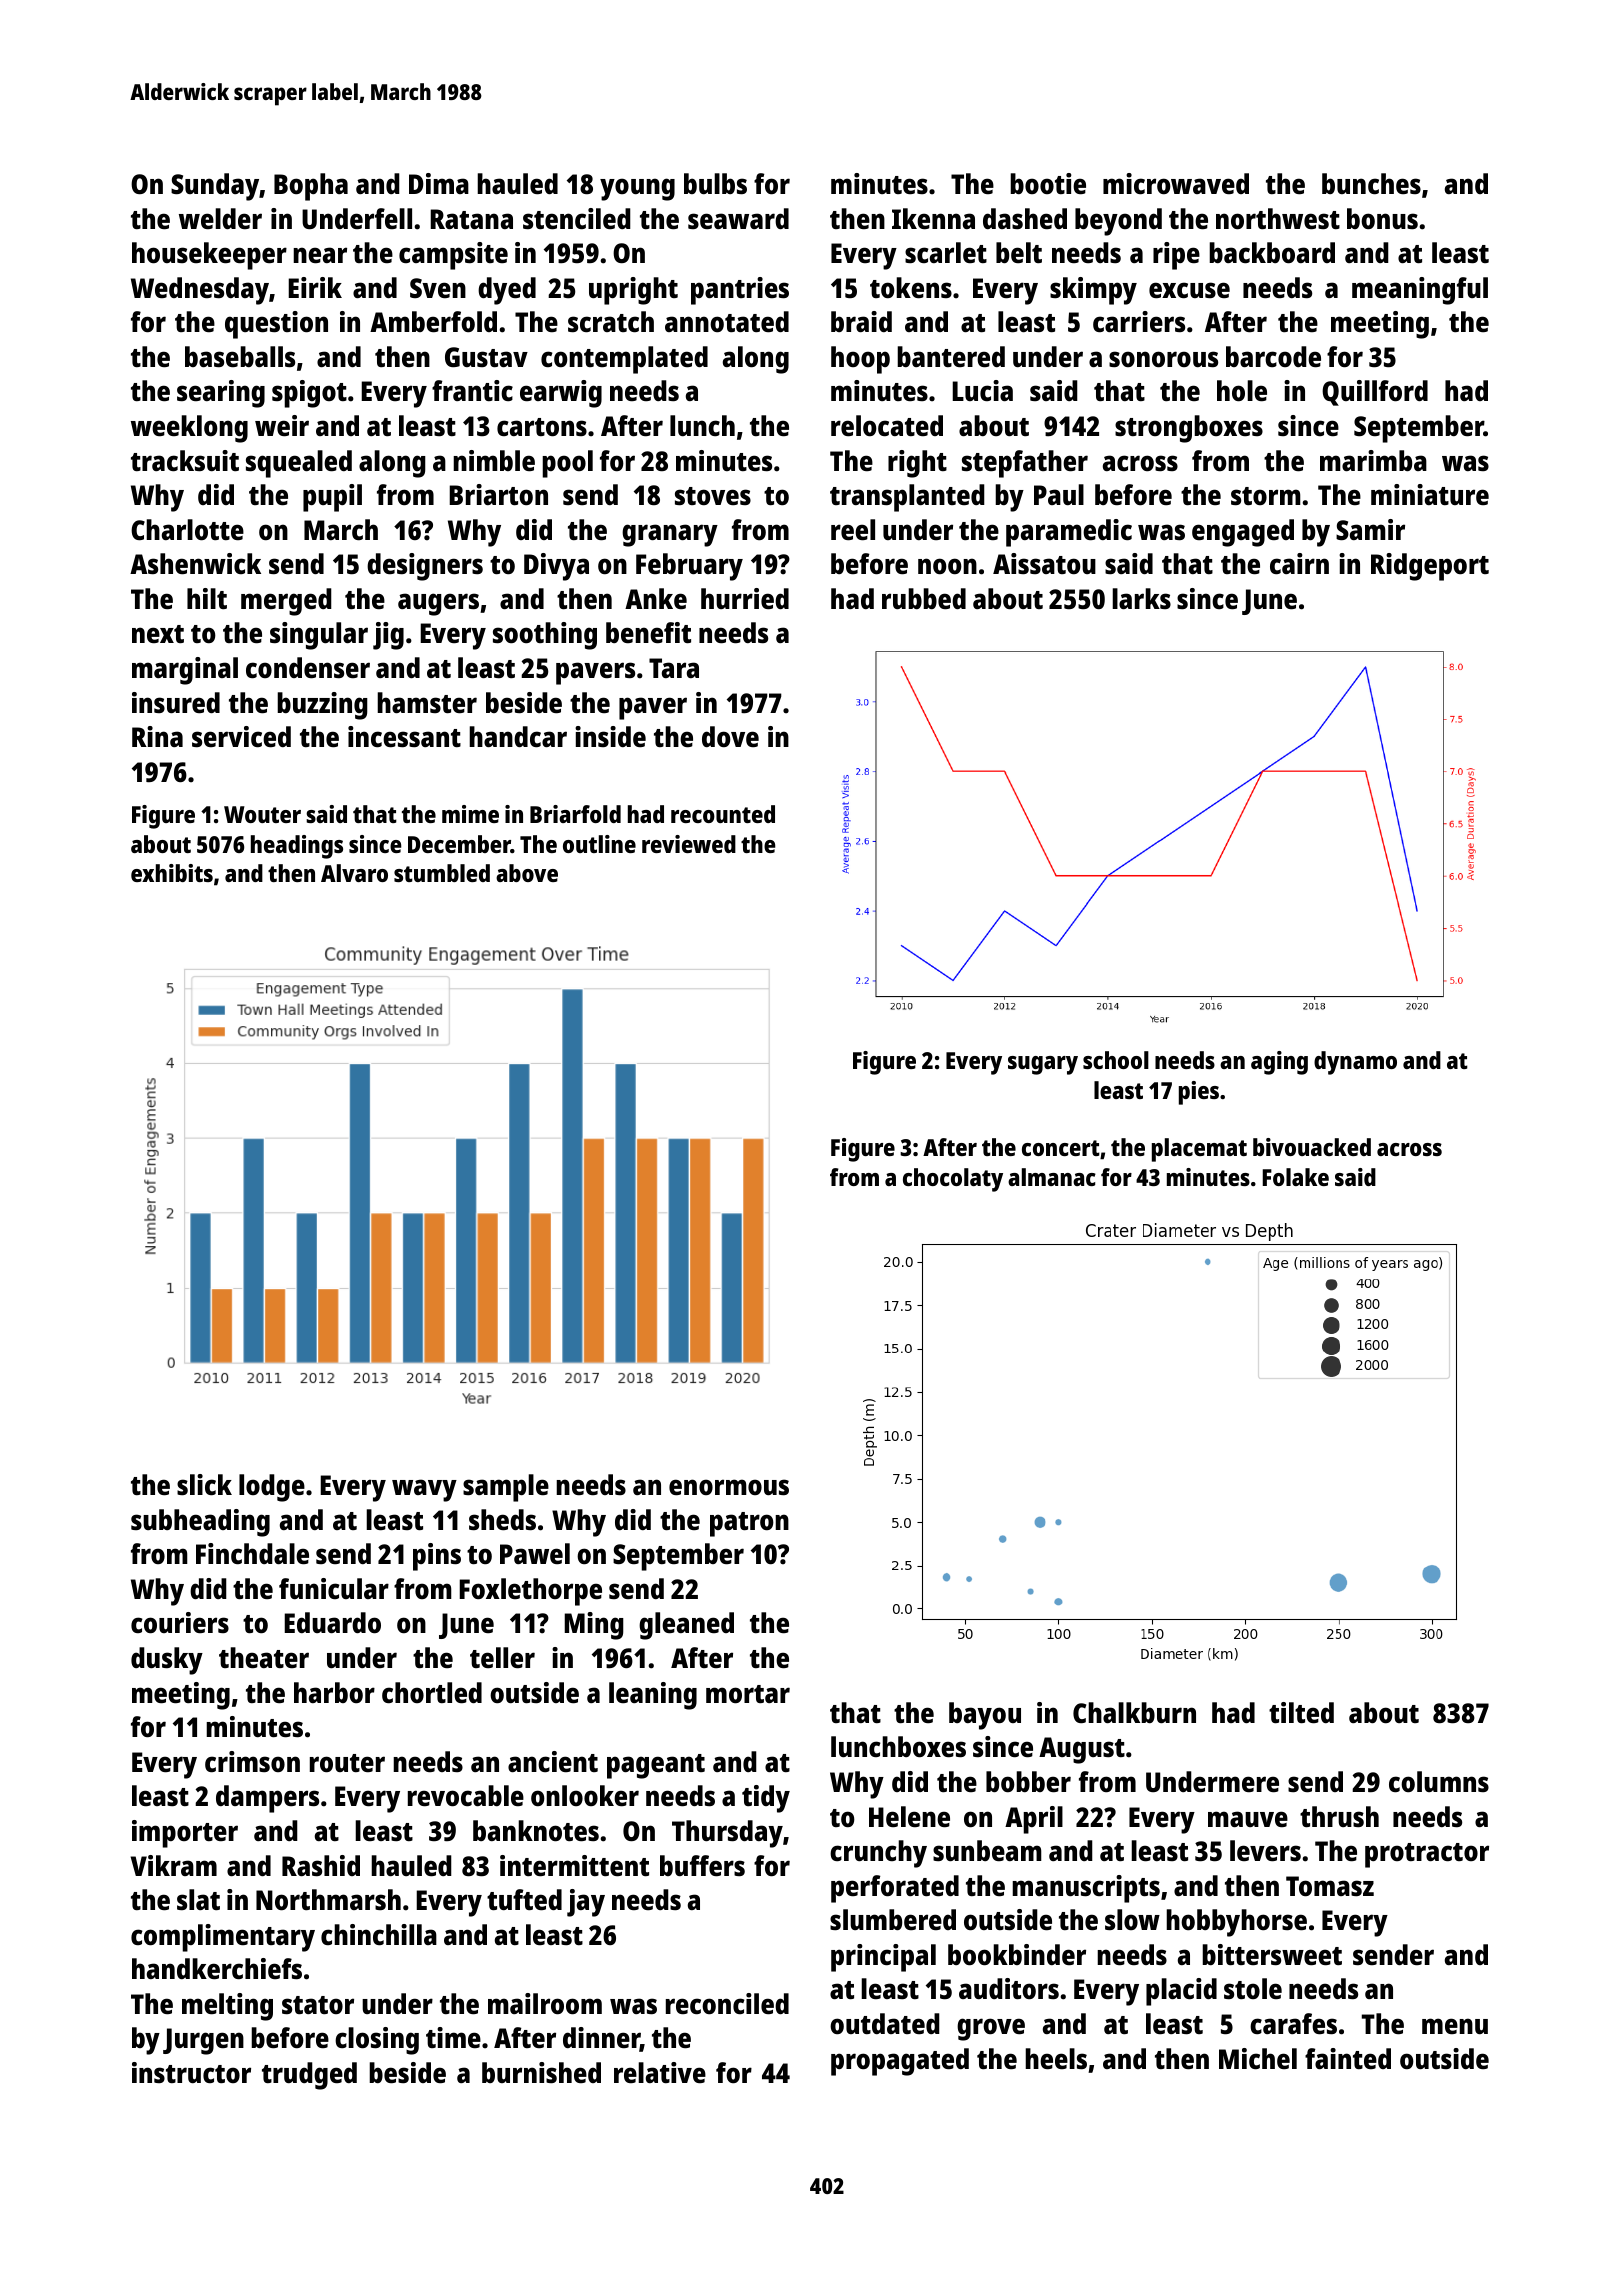 The width and height of the screenshot is (1620, 2292). I want to click on bunches, so click(1371, 183).
